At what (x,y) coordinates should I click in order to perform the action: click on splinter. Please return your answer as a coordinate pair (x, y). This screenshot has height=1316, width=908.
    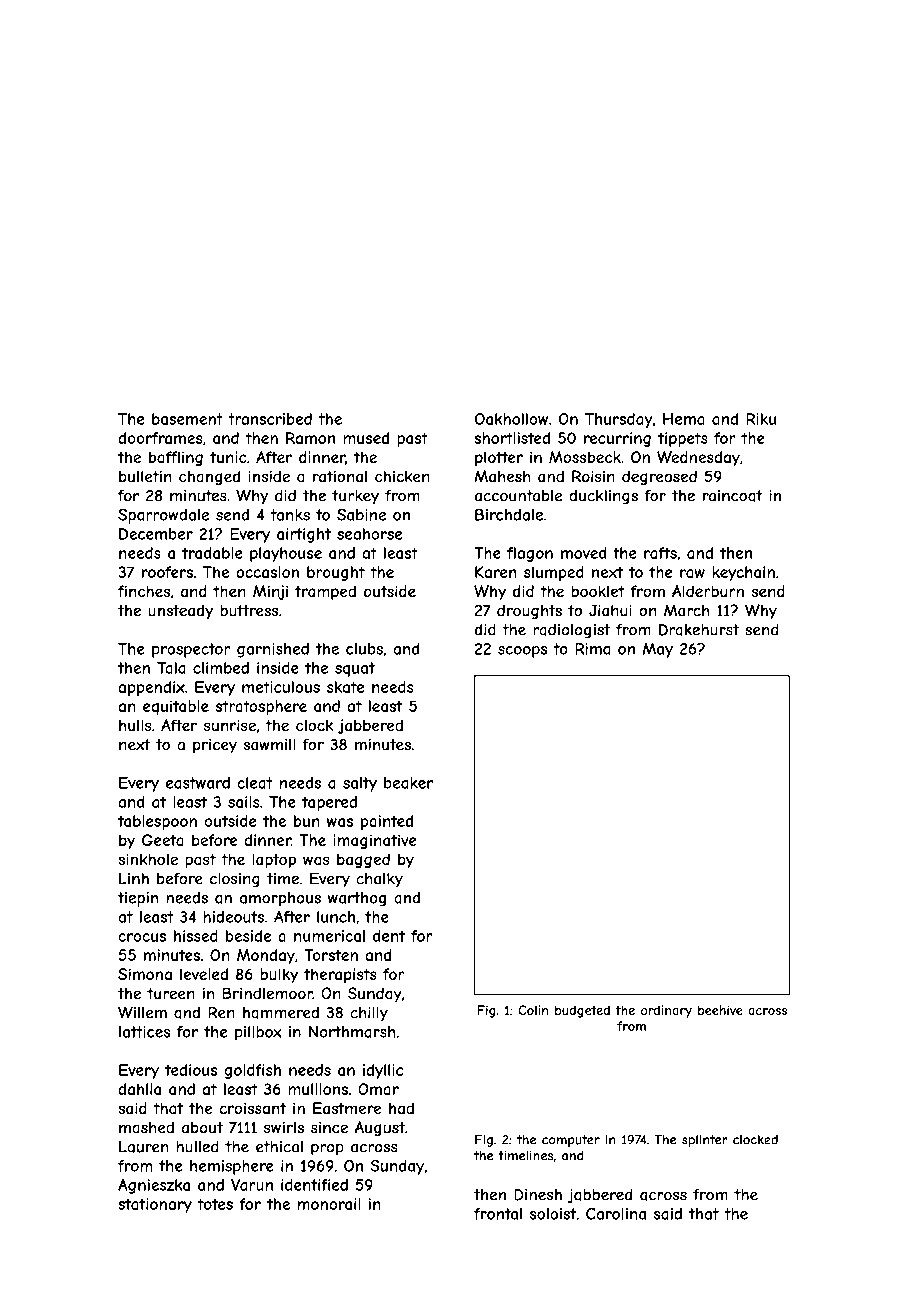
    Looking at the image, I should click on (705, 1141).
